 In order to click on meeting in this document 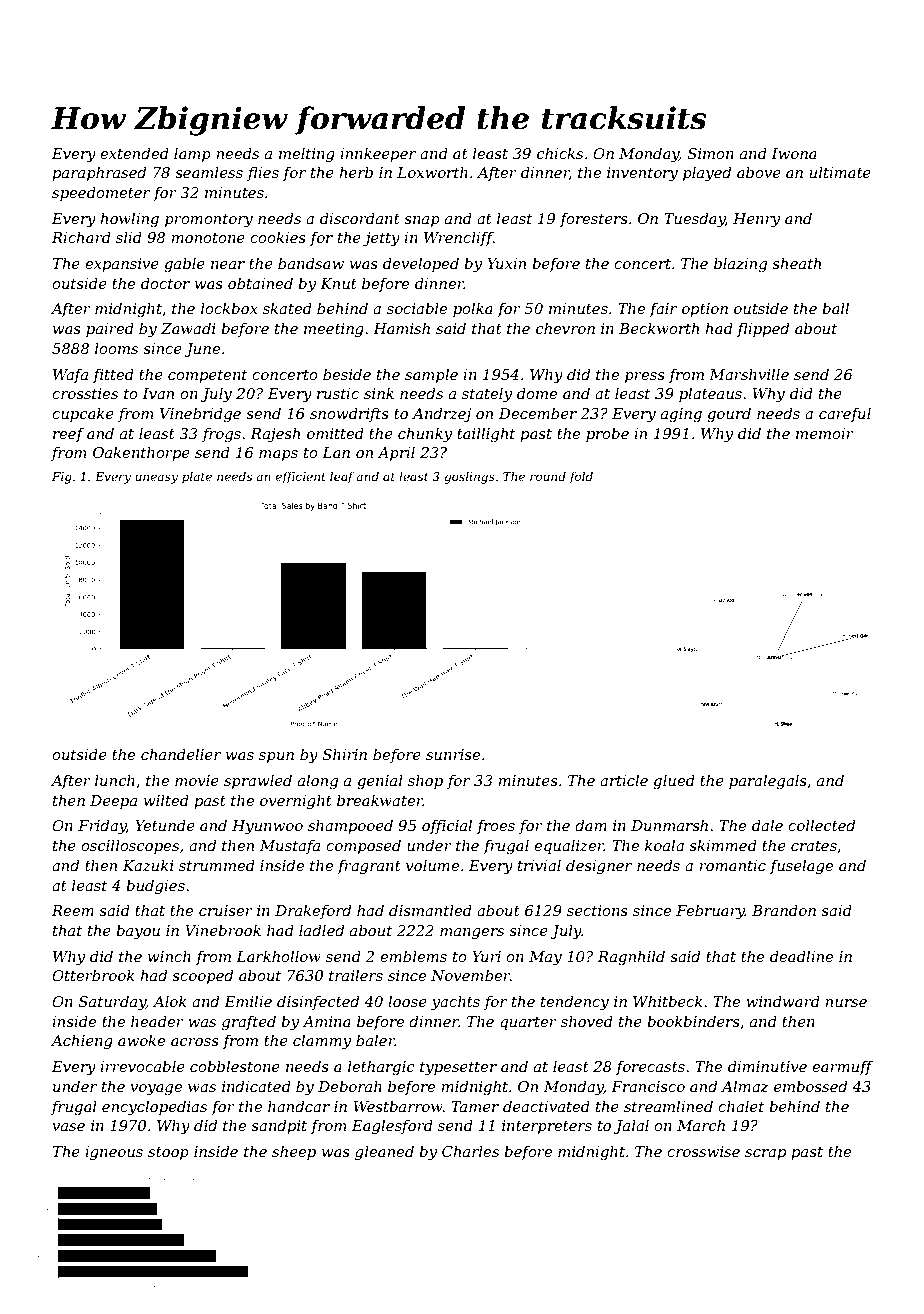, I will do `click(334, 330)`.
